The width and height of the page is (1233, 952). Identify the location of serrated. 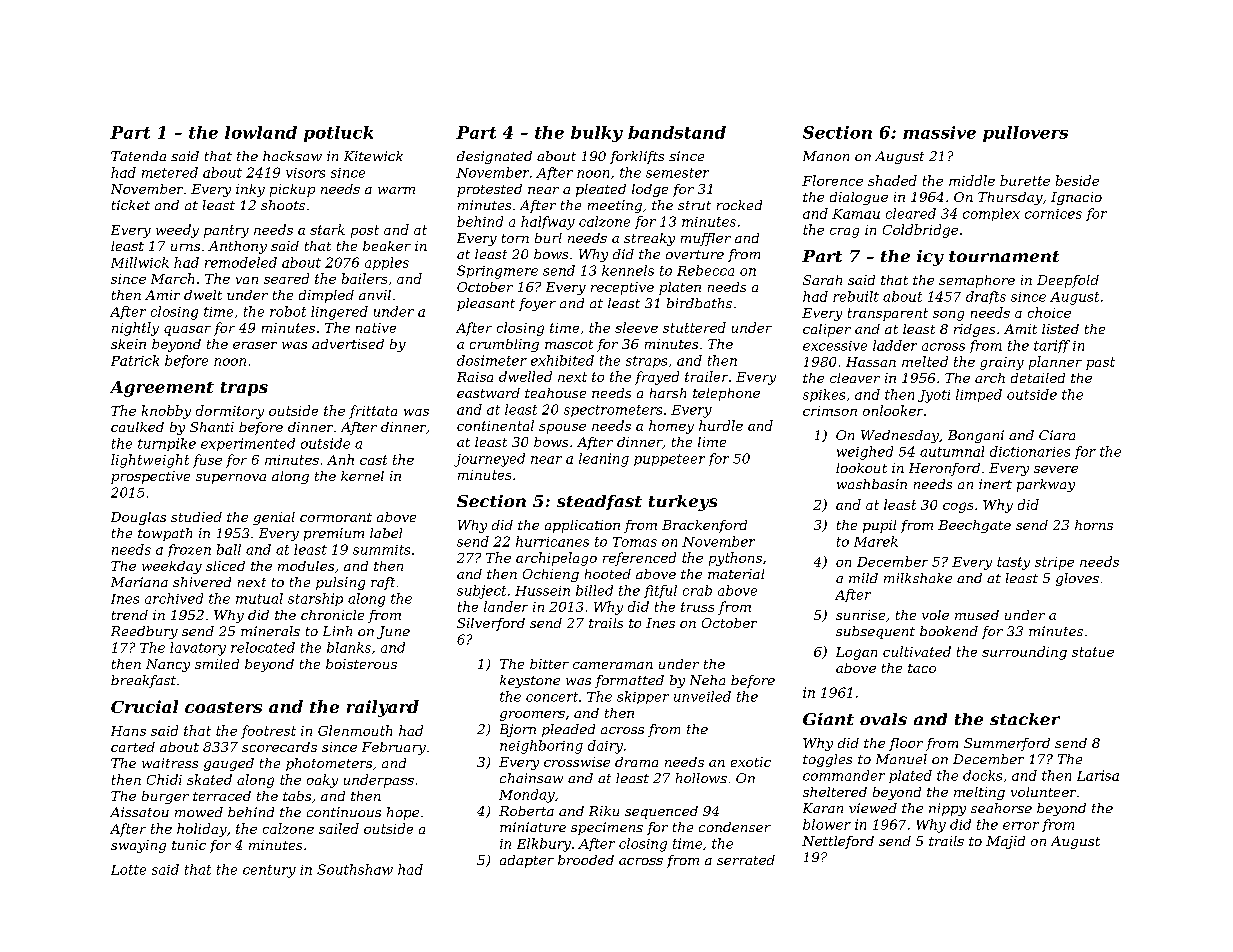
(746, 860).
